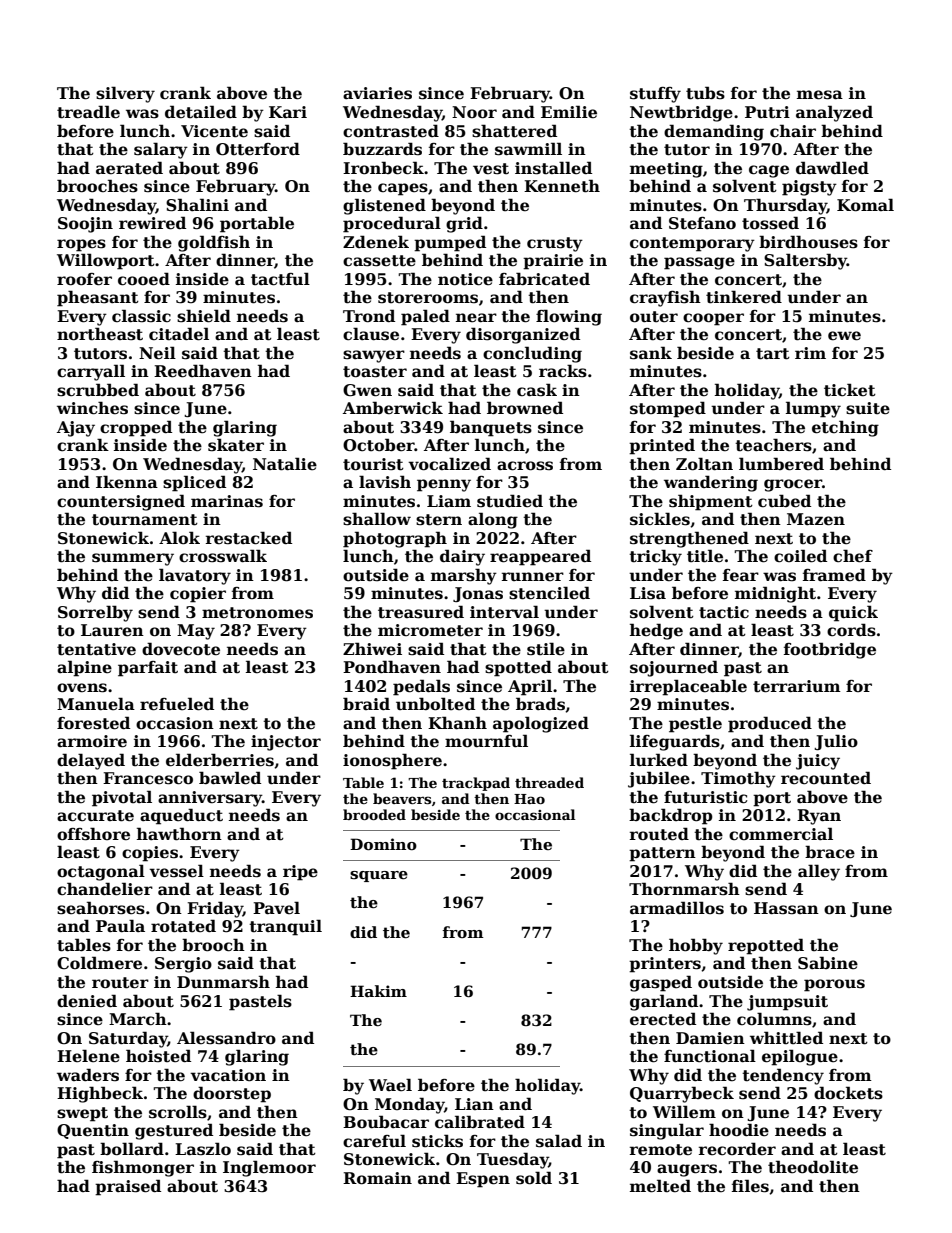 The image size is (952, 1233). Describe the element at coordinates (214, 131) in the screenshot. I see `Vicente` at that location.
